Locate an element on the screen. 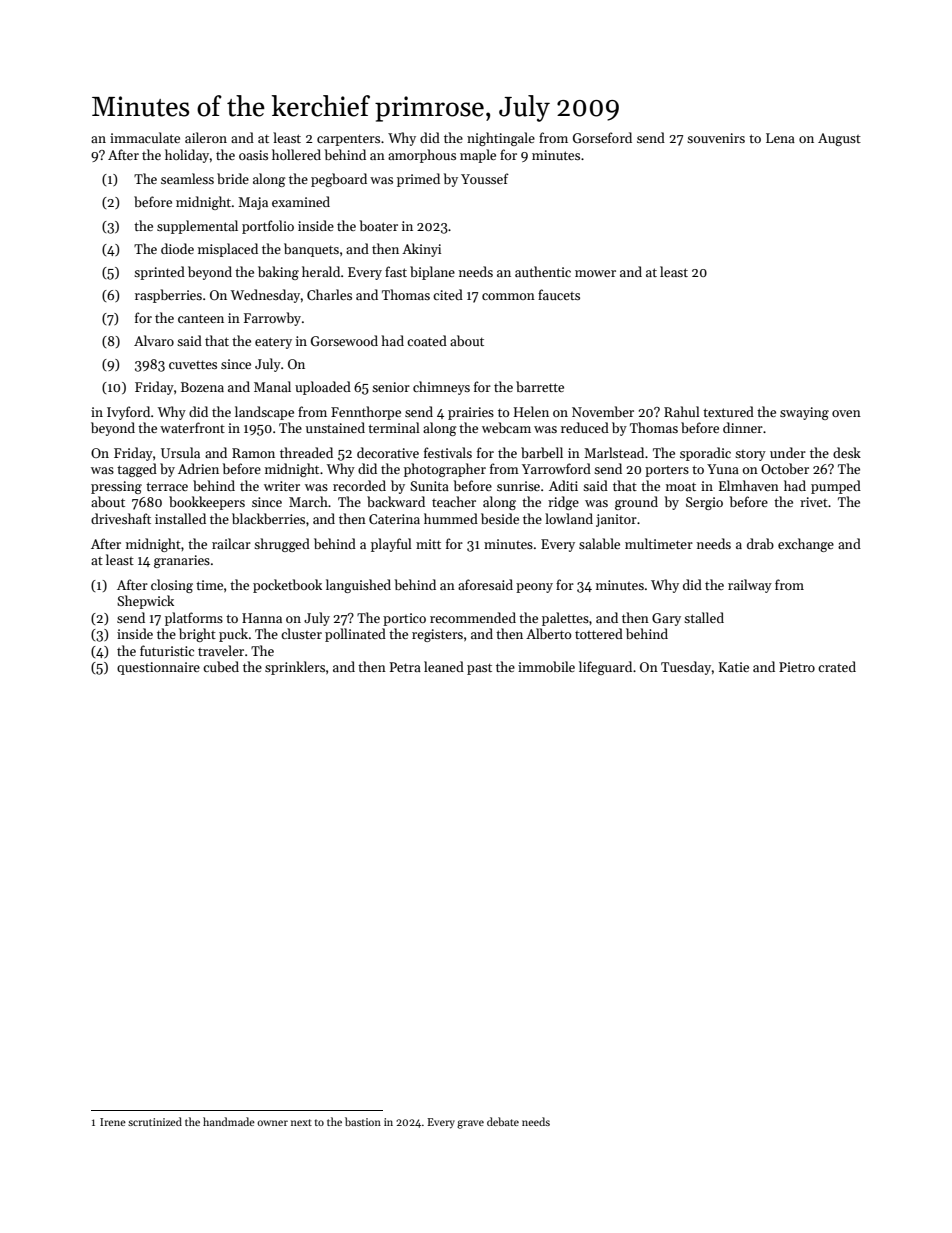 This screenshot has height=1233, width=952. Petra is located at coordinates (405, 667).
